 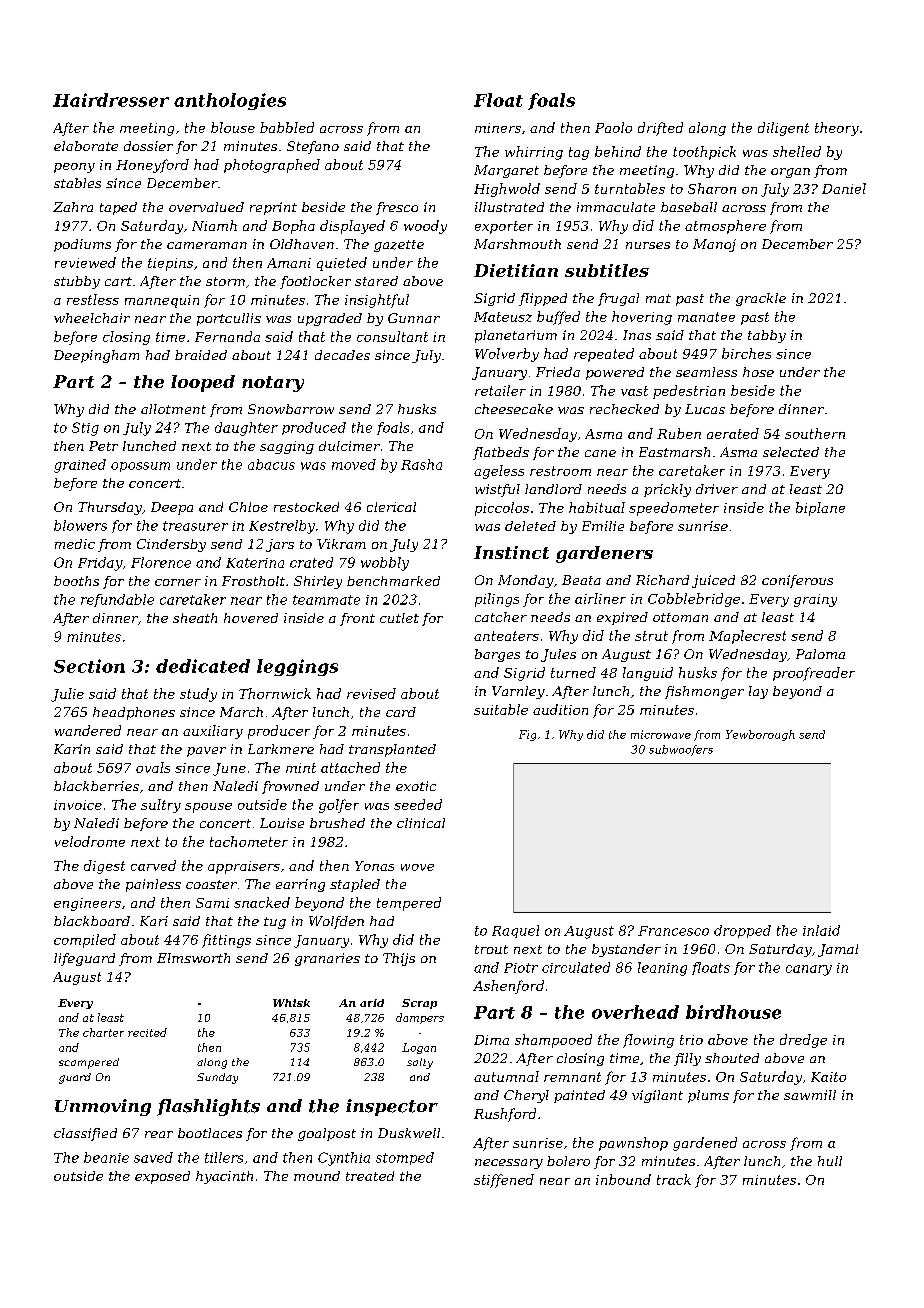 What do you see at coordinates (667, 490) in the screenshot?
I see `prickly` at bounding box center [667, 490].
